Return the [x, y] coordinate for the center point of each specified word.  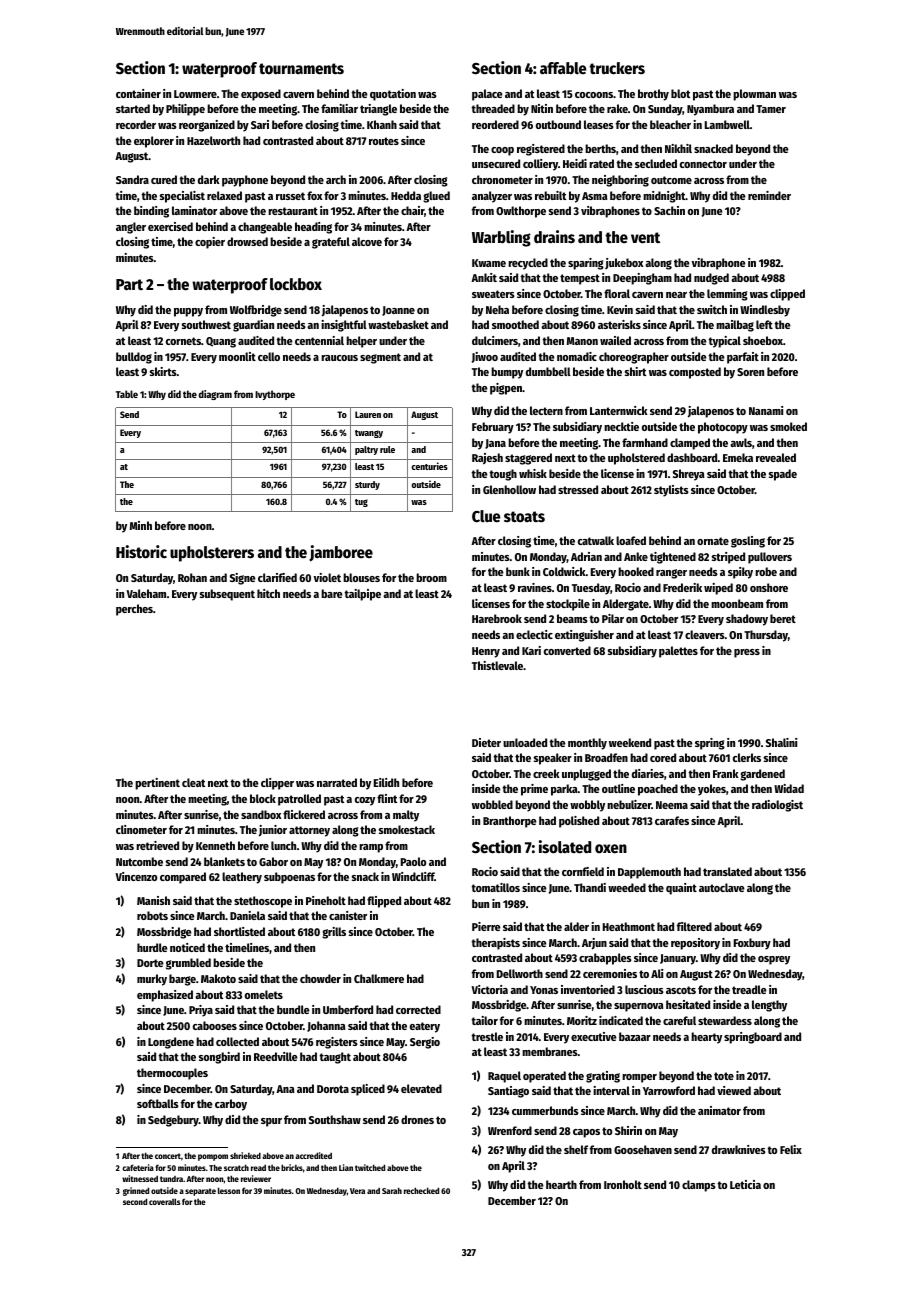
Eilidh [386, 782]
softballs [158, 1103]
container [138, 93]
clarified [277, 577]
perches [134, 610]
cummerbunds [545, 1110]
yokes [712, 790]
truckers [617, 68]
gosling [748, 542]
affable [563, 68]
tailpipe [362, 595]
